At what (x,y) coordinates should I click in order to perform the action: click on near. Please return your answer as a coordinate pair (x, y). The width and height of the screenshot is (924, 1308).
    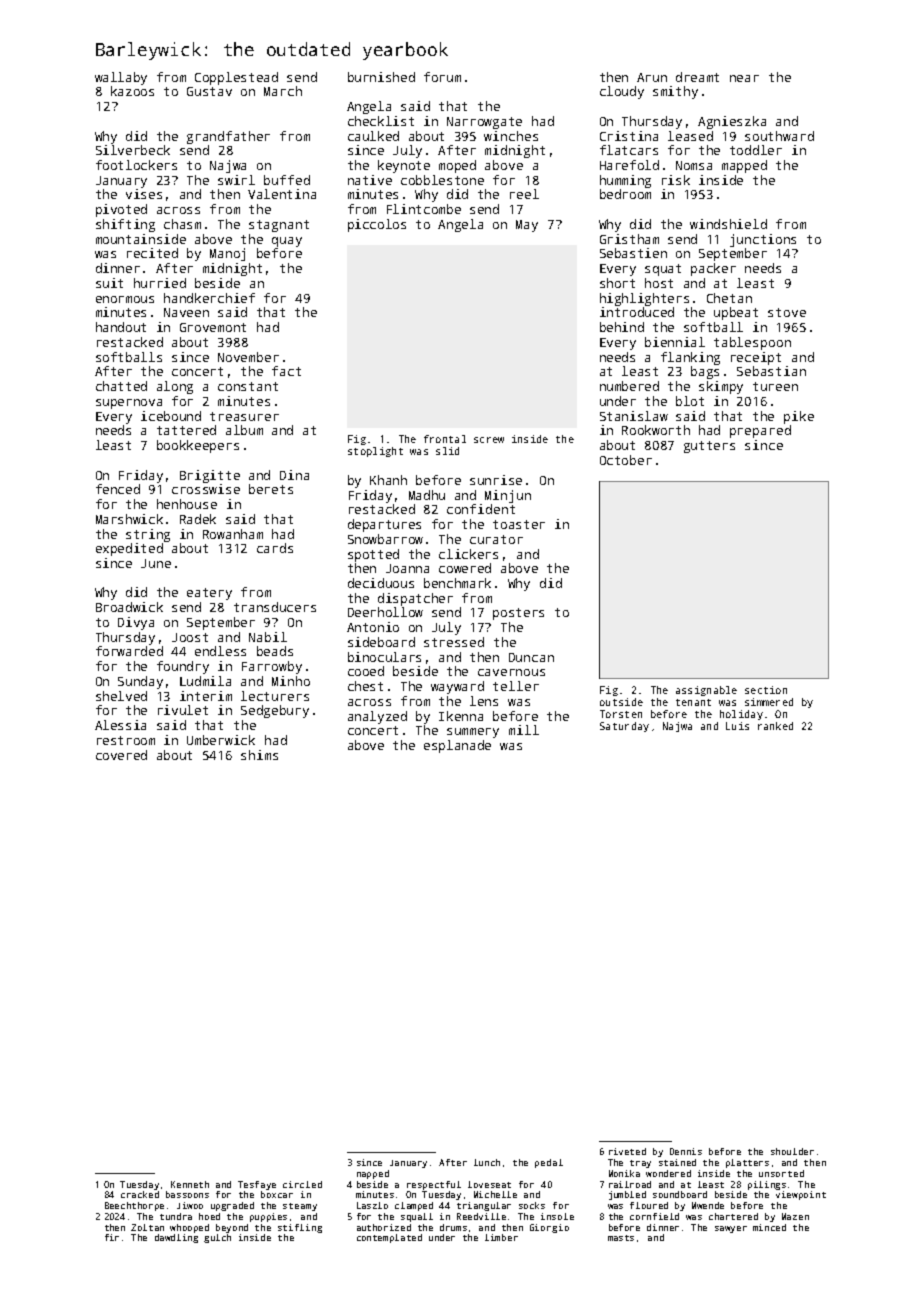
    Looking at the image, I should click on (744, 78).
